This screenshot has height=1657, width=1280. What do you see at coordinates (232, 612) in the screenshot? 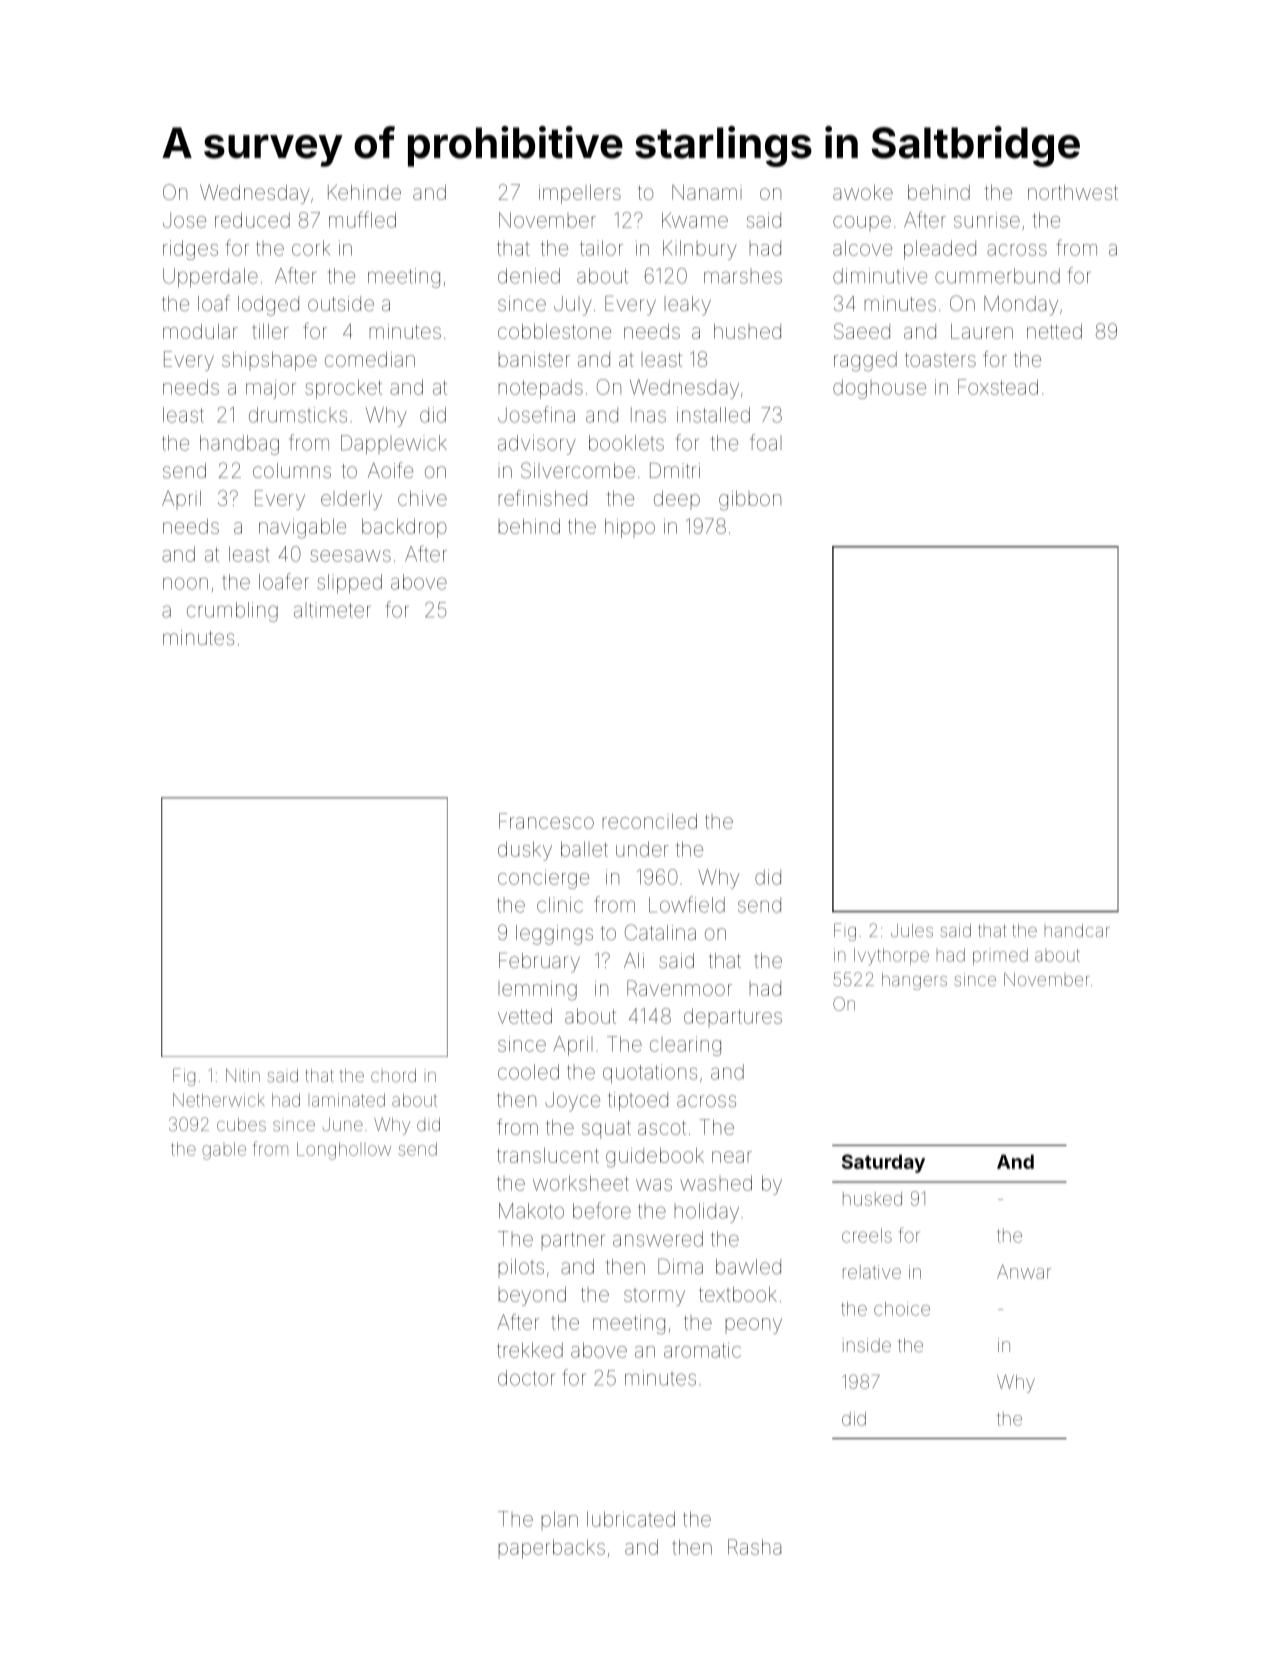
I see `crumbling` at bounding box center [232, 612].
